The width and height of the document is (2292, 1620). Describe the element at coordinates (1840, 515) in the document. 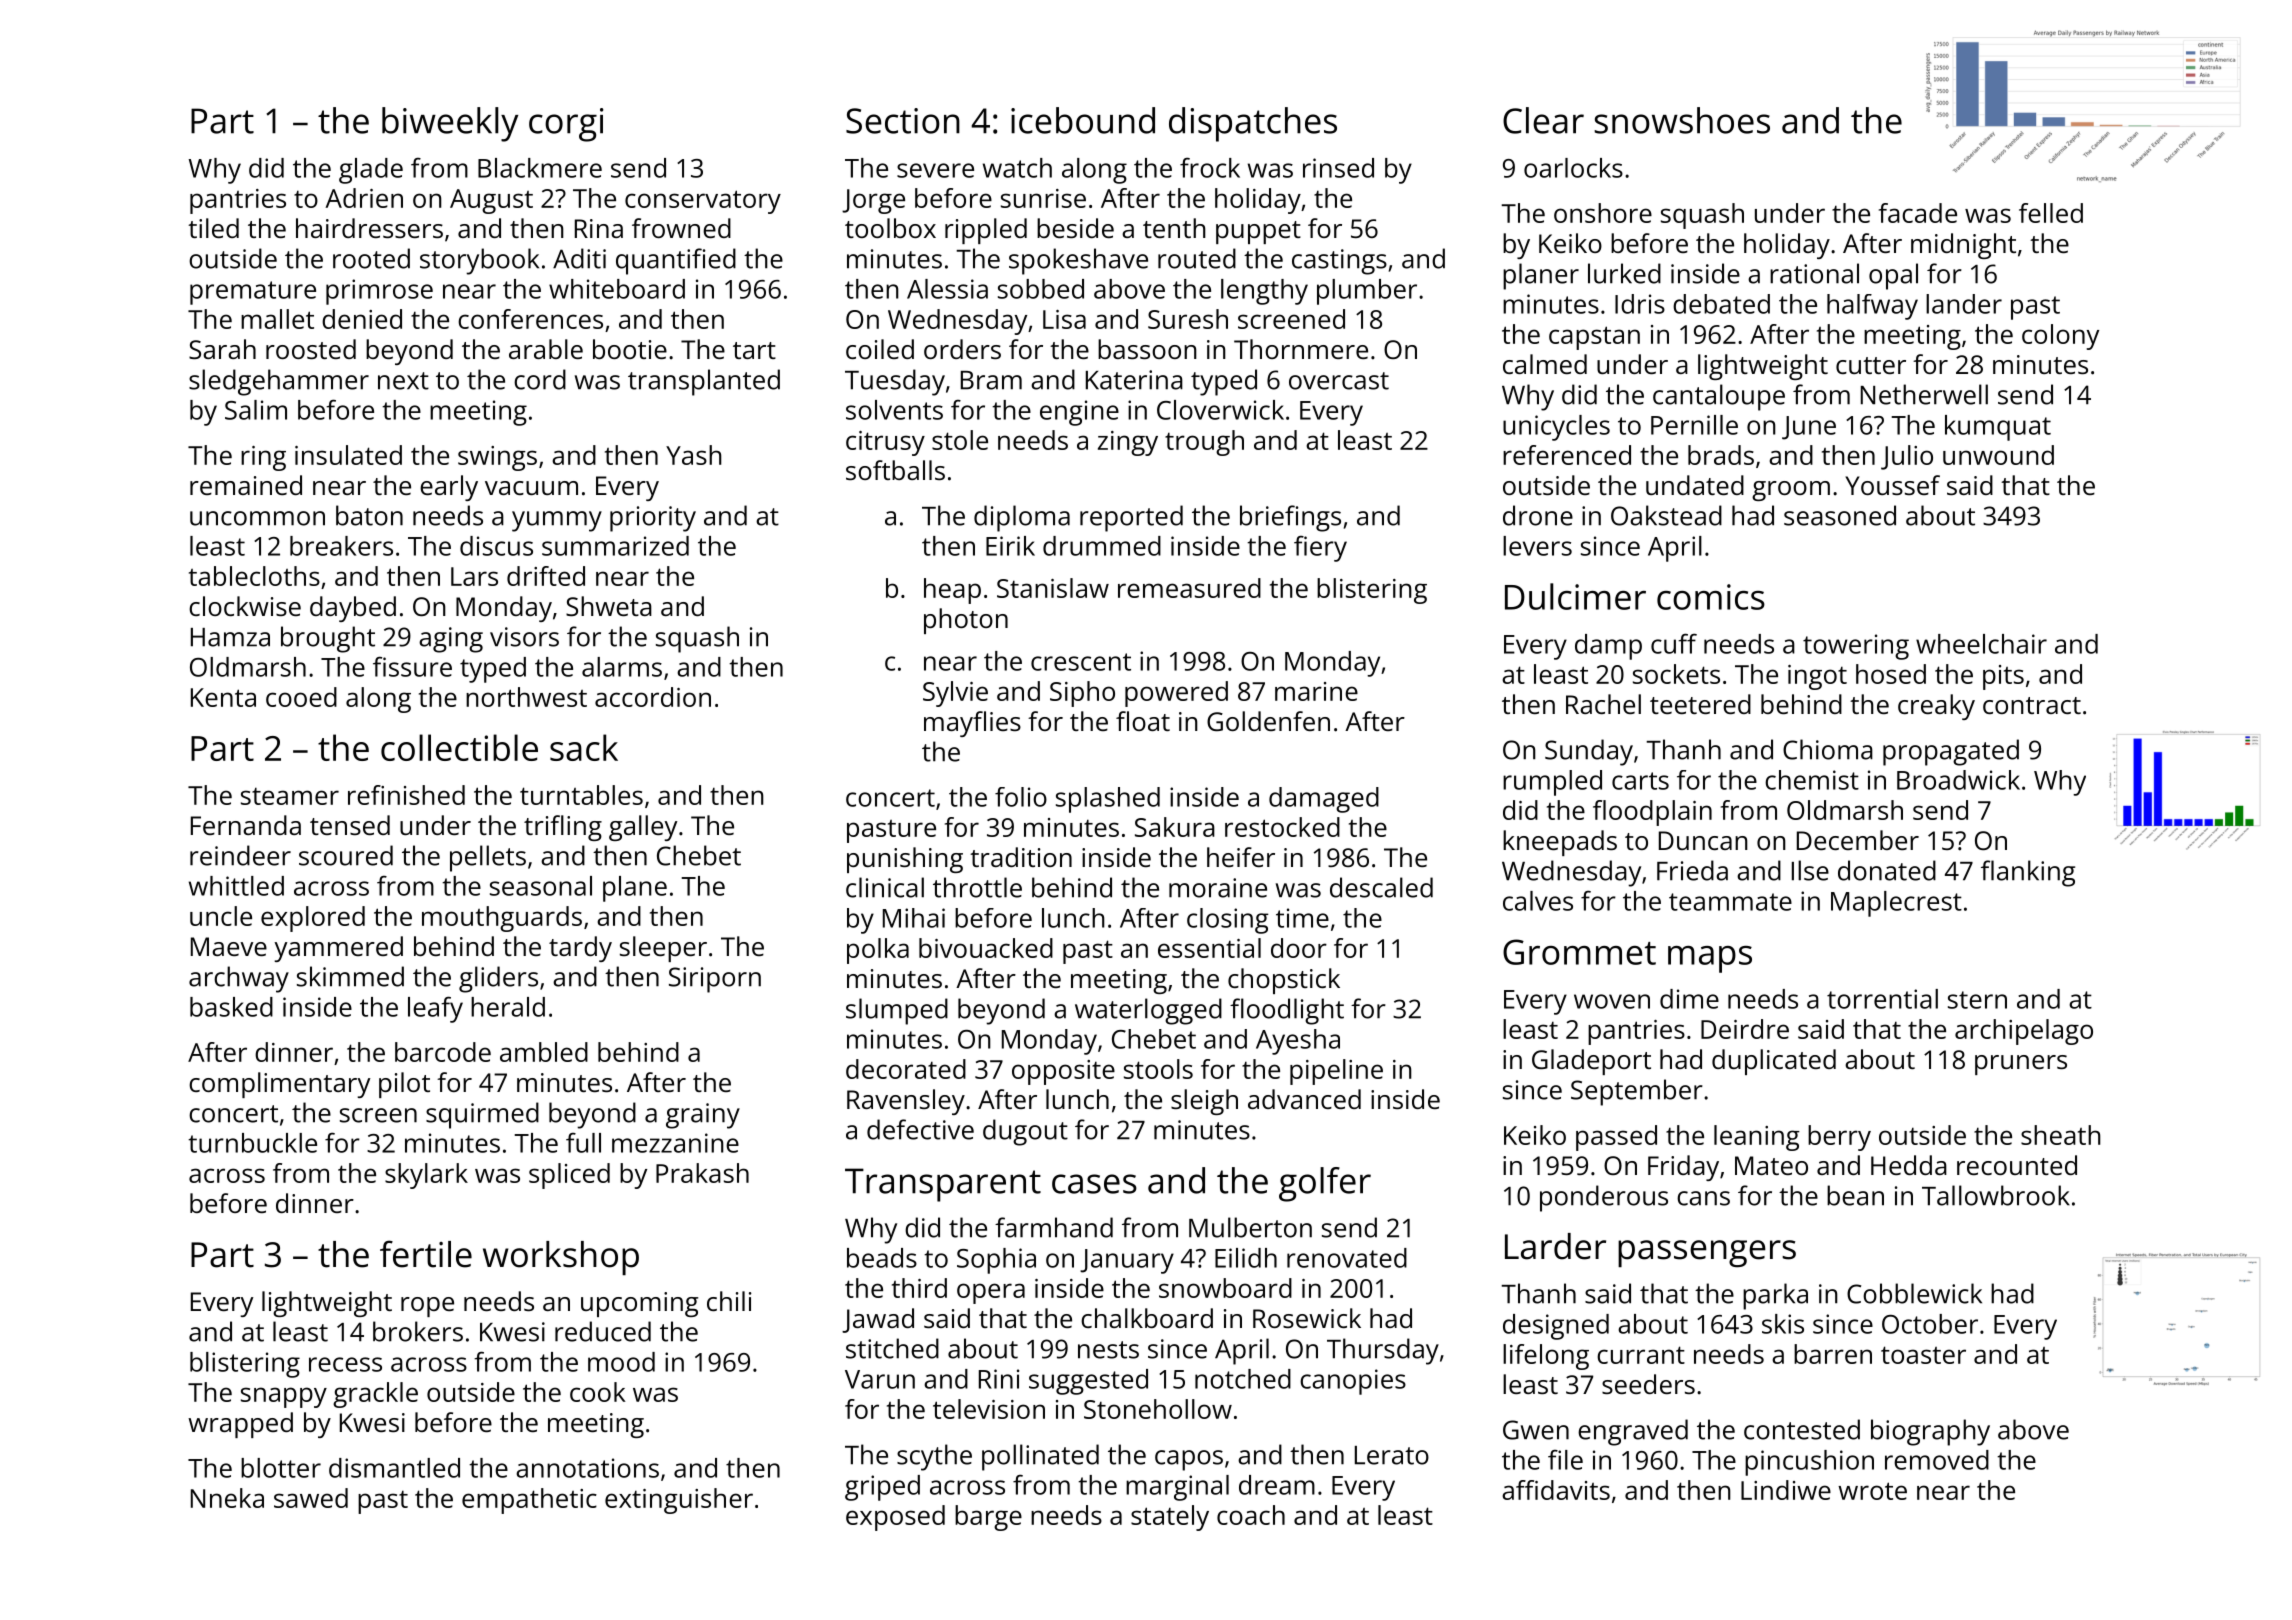

I see `seasoned` at that location.
